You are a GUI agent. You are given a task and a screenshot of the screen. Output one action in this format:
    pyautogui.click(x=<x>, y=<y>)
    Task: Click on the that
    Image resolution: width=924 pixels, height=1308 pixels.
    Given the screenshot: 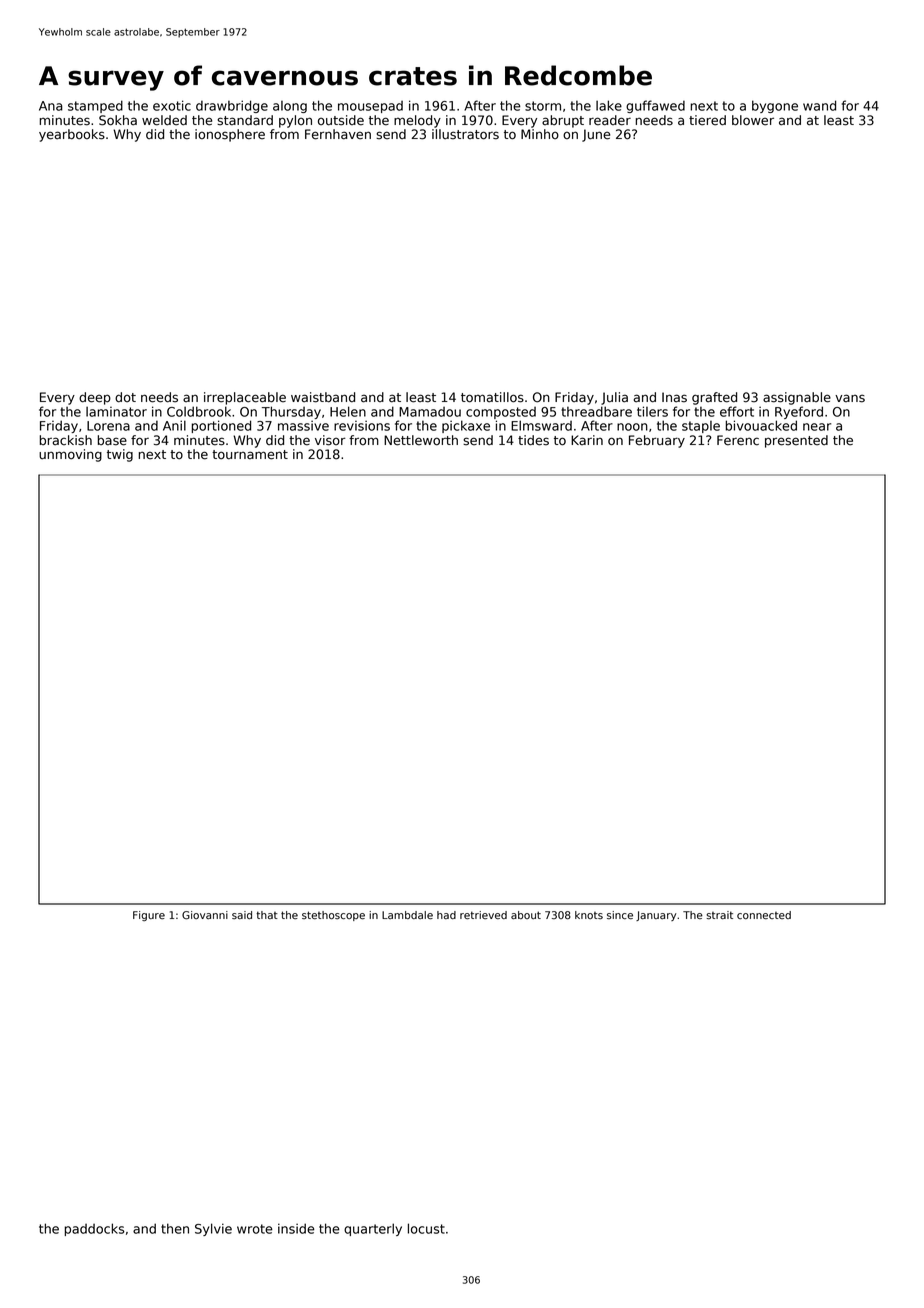 What is the action you would take?
    pyautogui.click(x=267, y=915)
